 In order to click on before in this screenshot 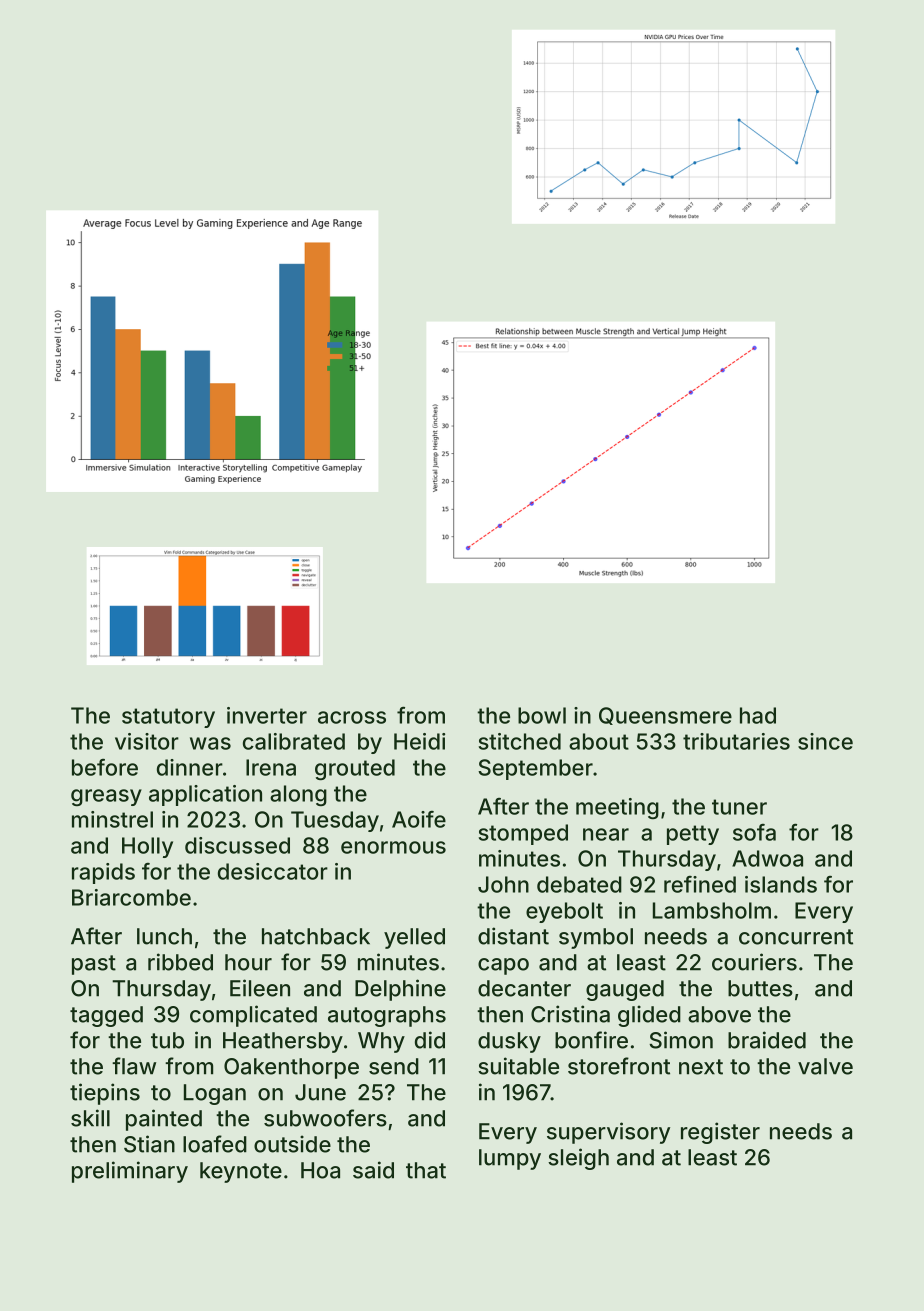, I will do `click(105, 767)`.
